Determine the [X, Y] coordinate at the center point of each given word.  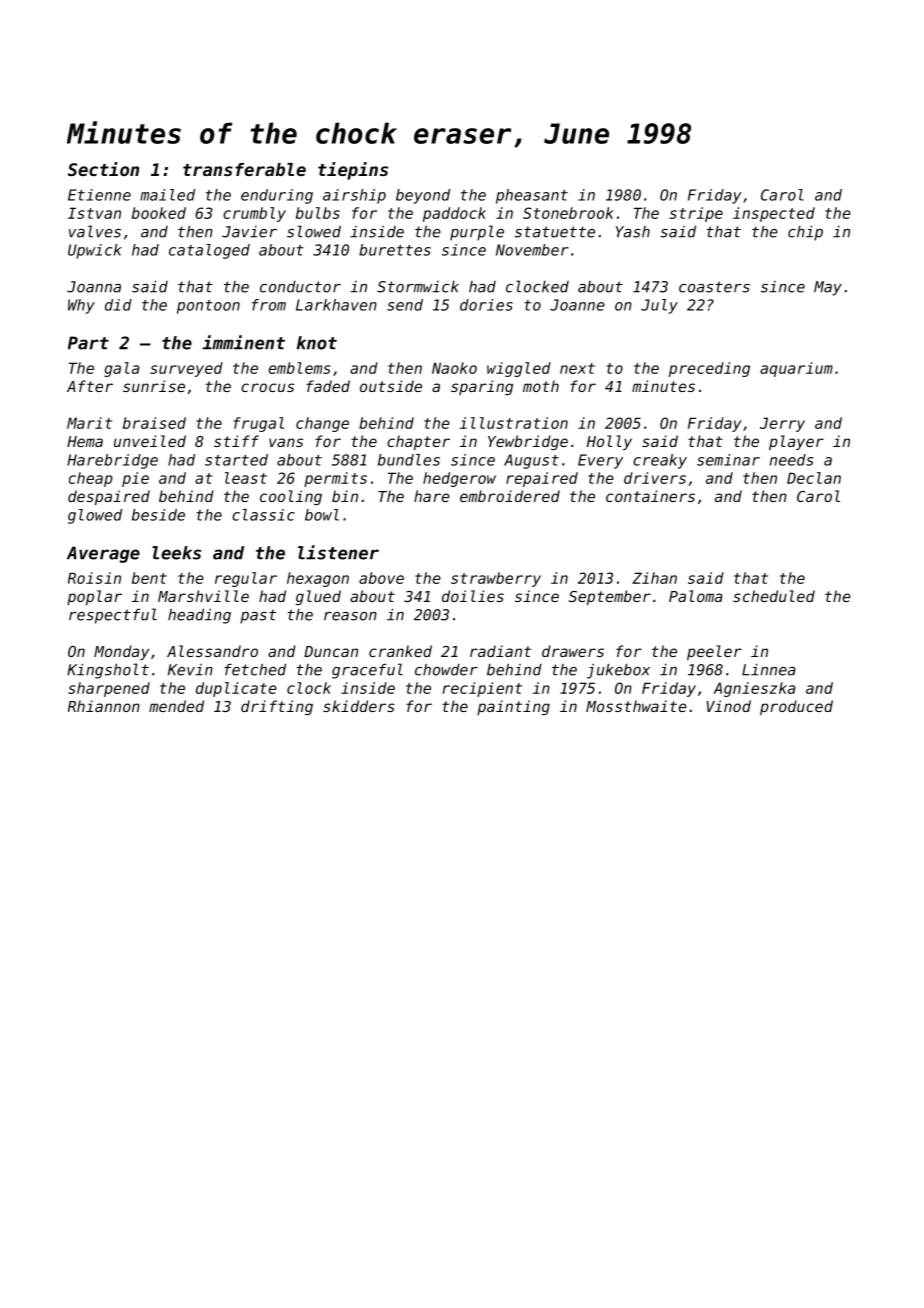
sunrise [154, 386]
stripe [696, 214]
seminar [728, 460]
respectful [113, 616]
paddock [454, 214]
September [610, 597]
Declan [814, 478]
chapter [418, 442]
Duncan [331, 651]
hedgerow [459, 479]
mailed [167, 195]
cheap [91, 479]
